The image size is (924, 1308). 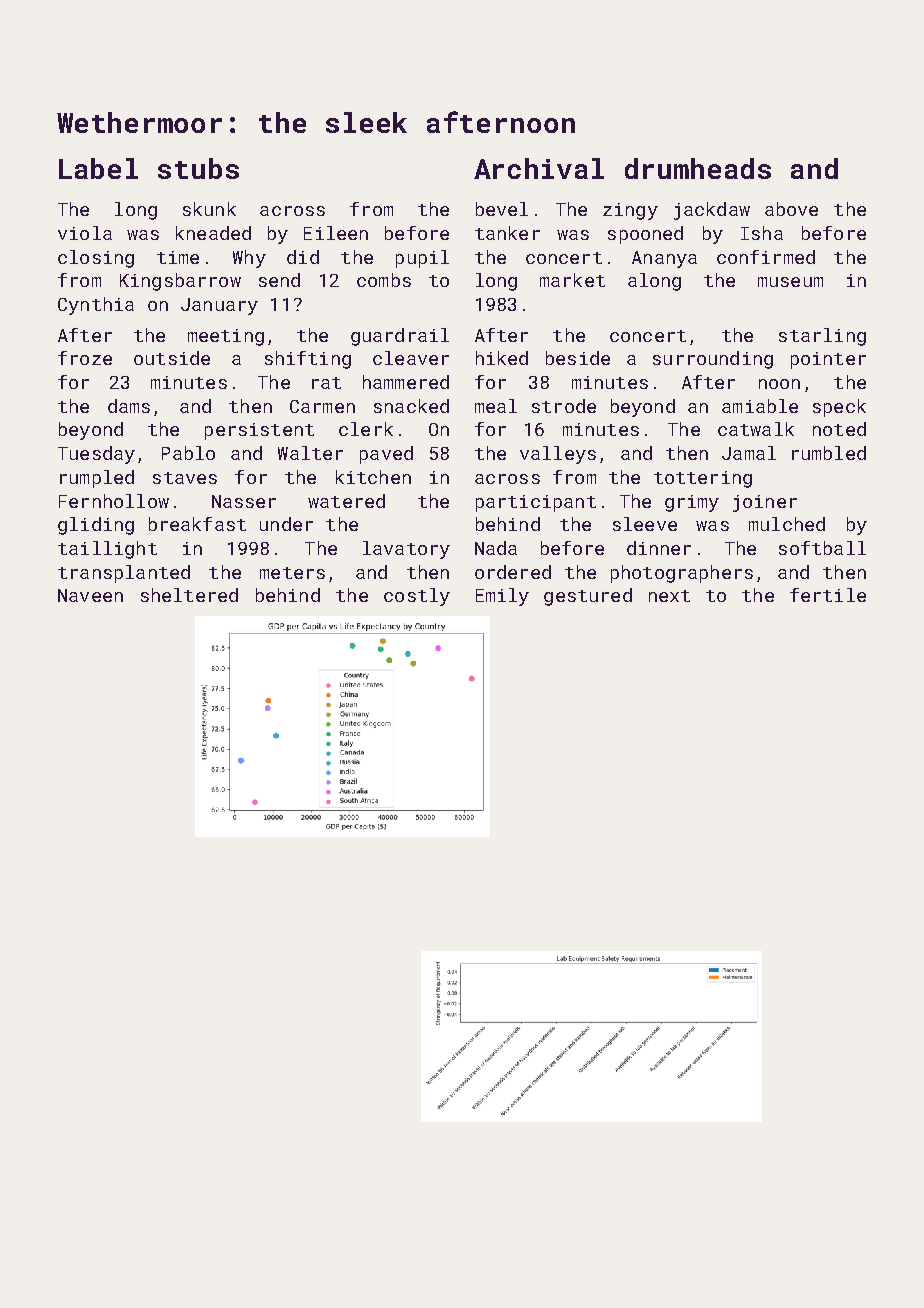 I want to click on stubs, so click(x=198, y=168).
